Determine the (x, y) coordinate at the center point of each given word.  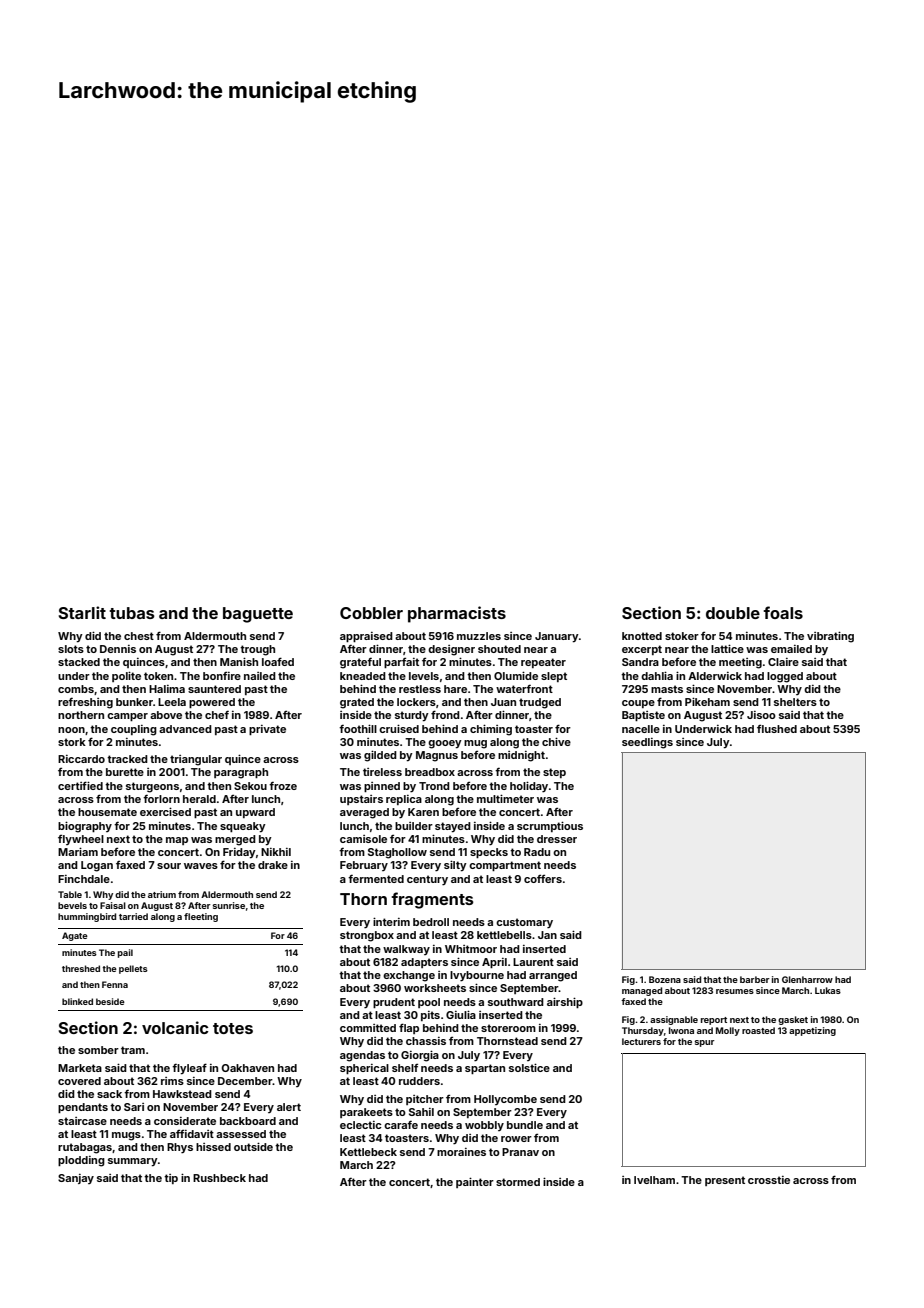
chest (139, 636)
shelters (795, 702)
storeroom (508, 1028)
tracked (127, 759)
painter (475, 1182)
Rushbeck (219, 1178)
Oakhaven (248, 1068)
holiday (529, 787)
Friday (239, 853)
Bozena (665, 979)
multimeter (505, 798)
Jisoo (761, 715)
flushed (777, 729)
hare (455, 689)
